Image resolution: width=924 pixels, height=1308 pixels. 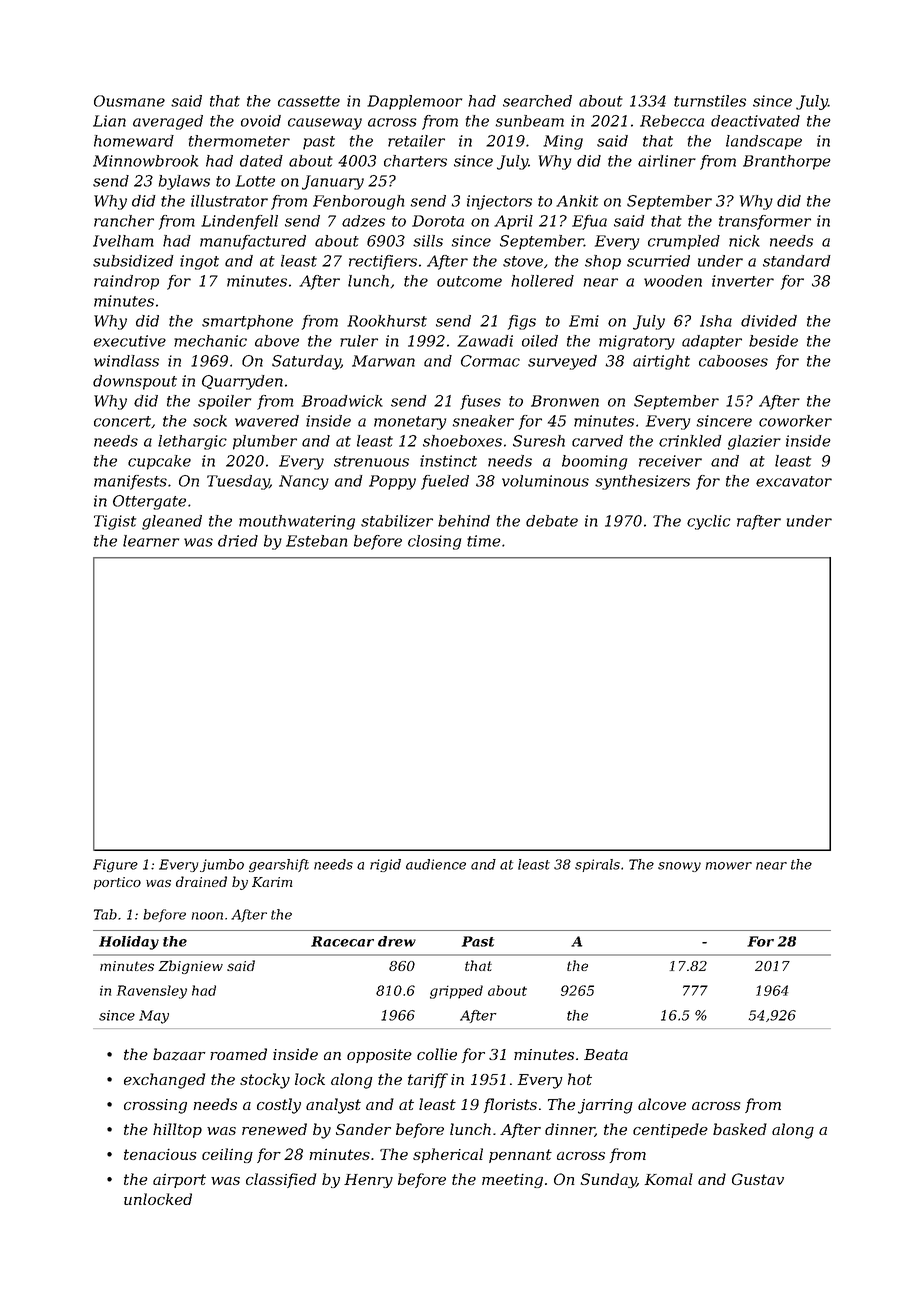 I want to click on Figure, so click(x=115, y=865).
